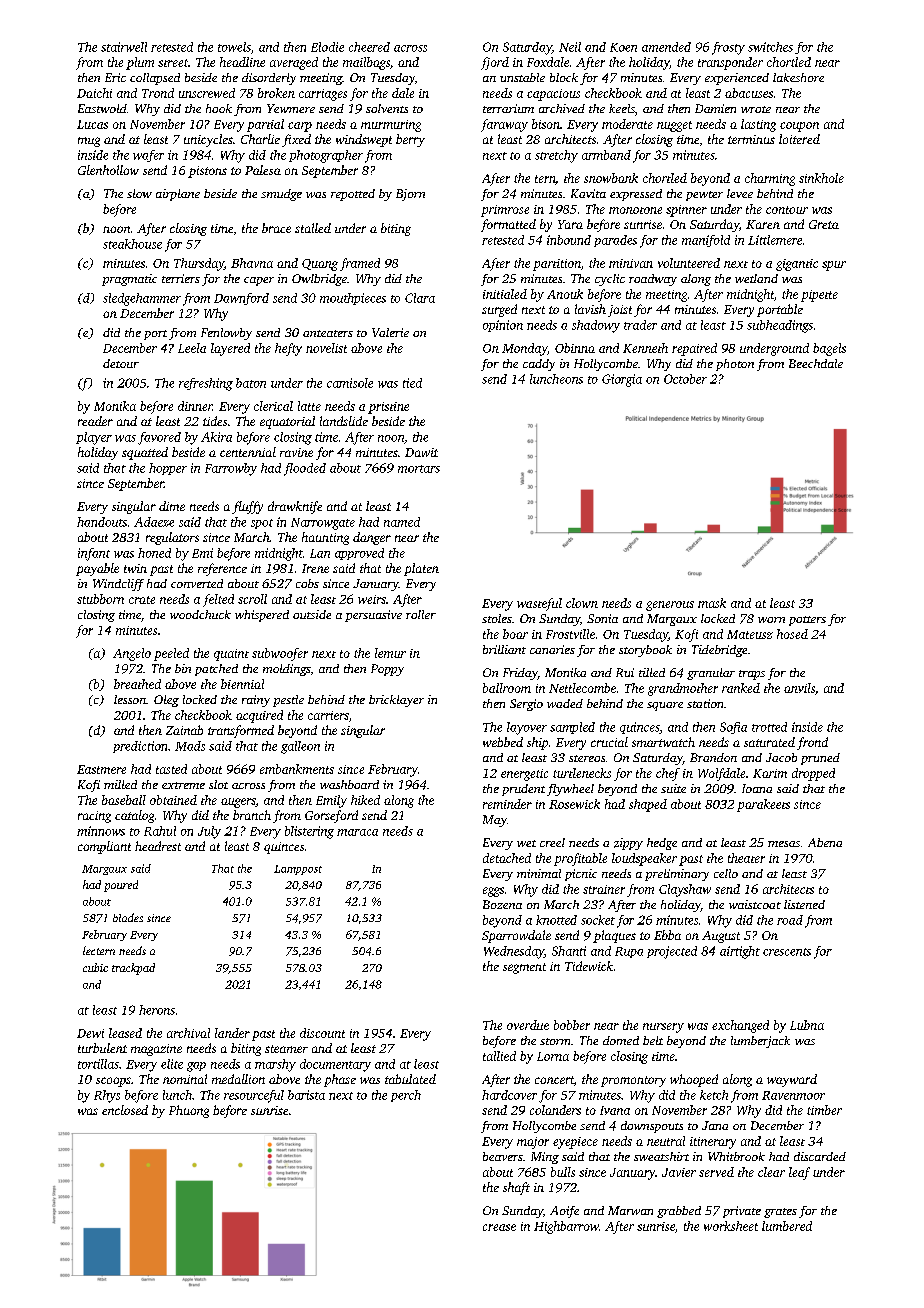 This screenshot has height=1308, width=924. Describe the element at coordinates (254, 1096) in the screenshot. I see `resourceful` at that location.
